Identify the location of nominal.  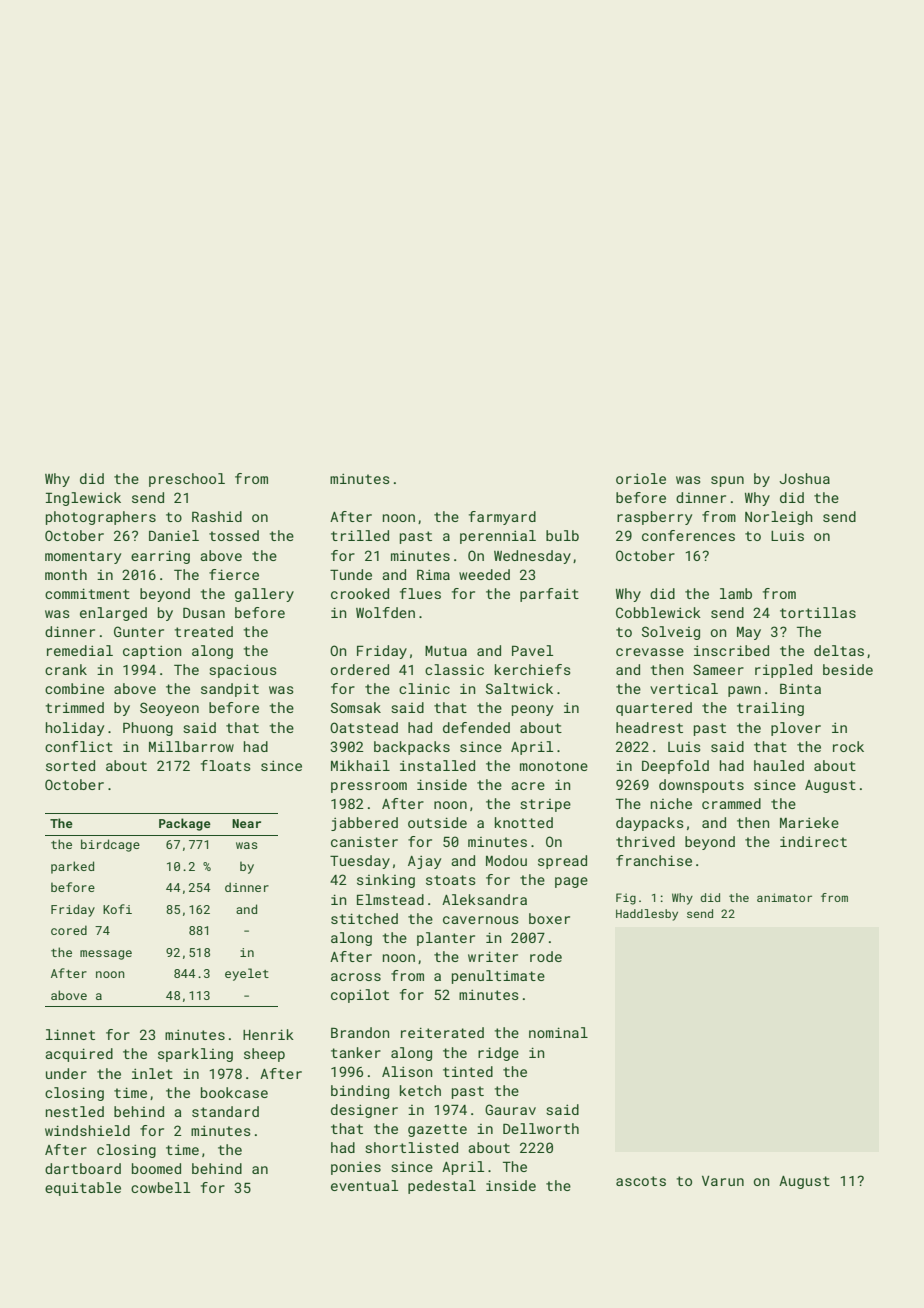
(558, 1032).
